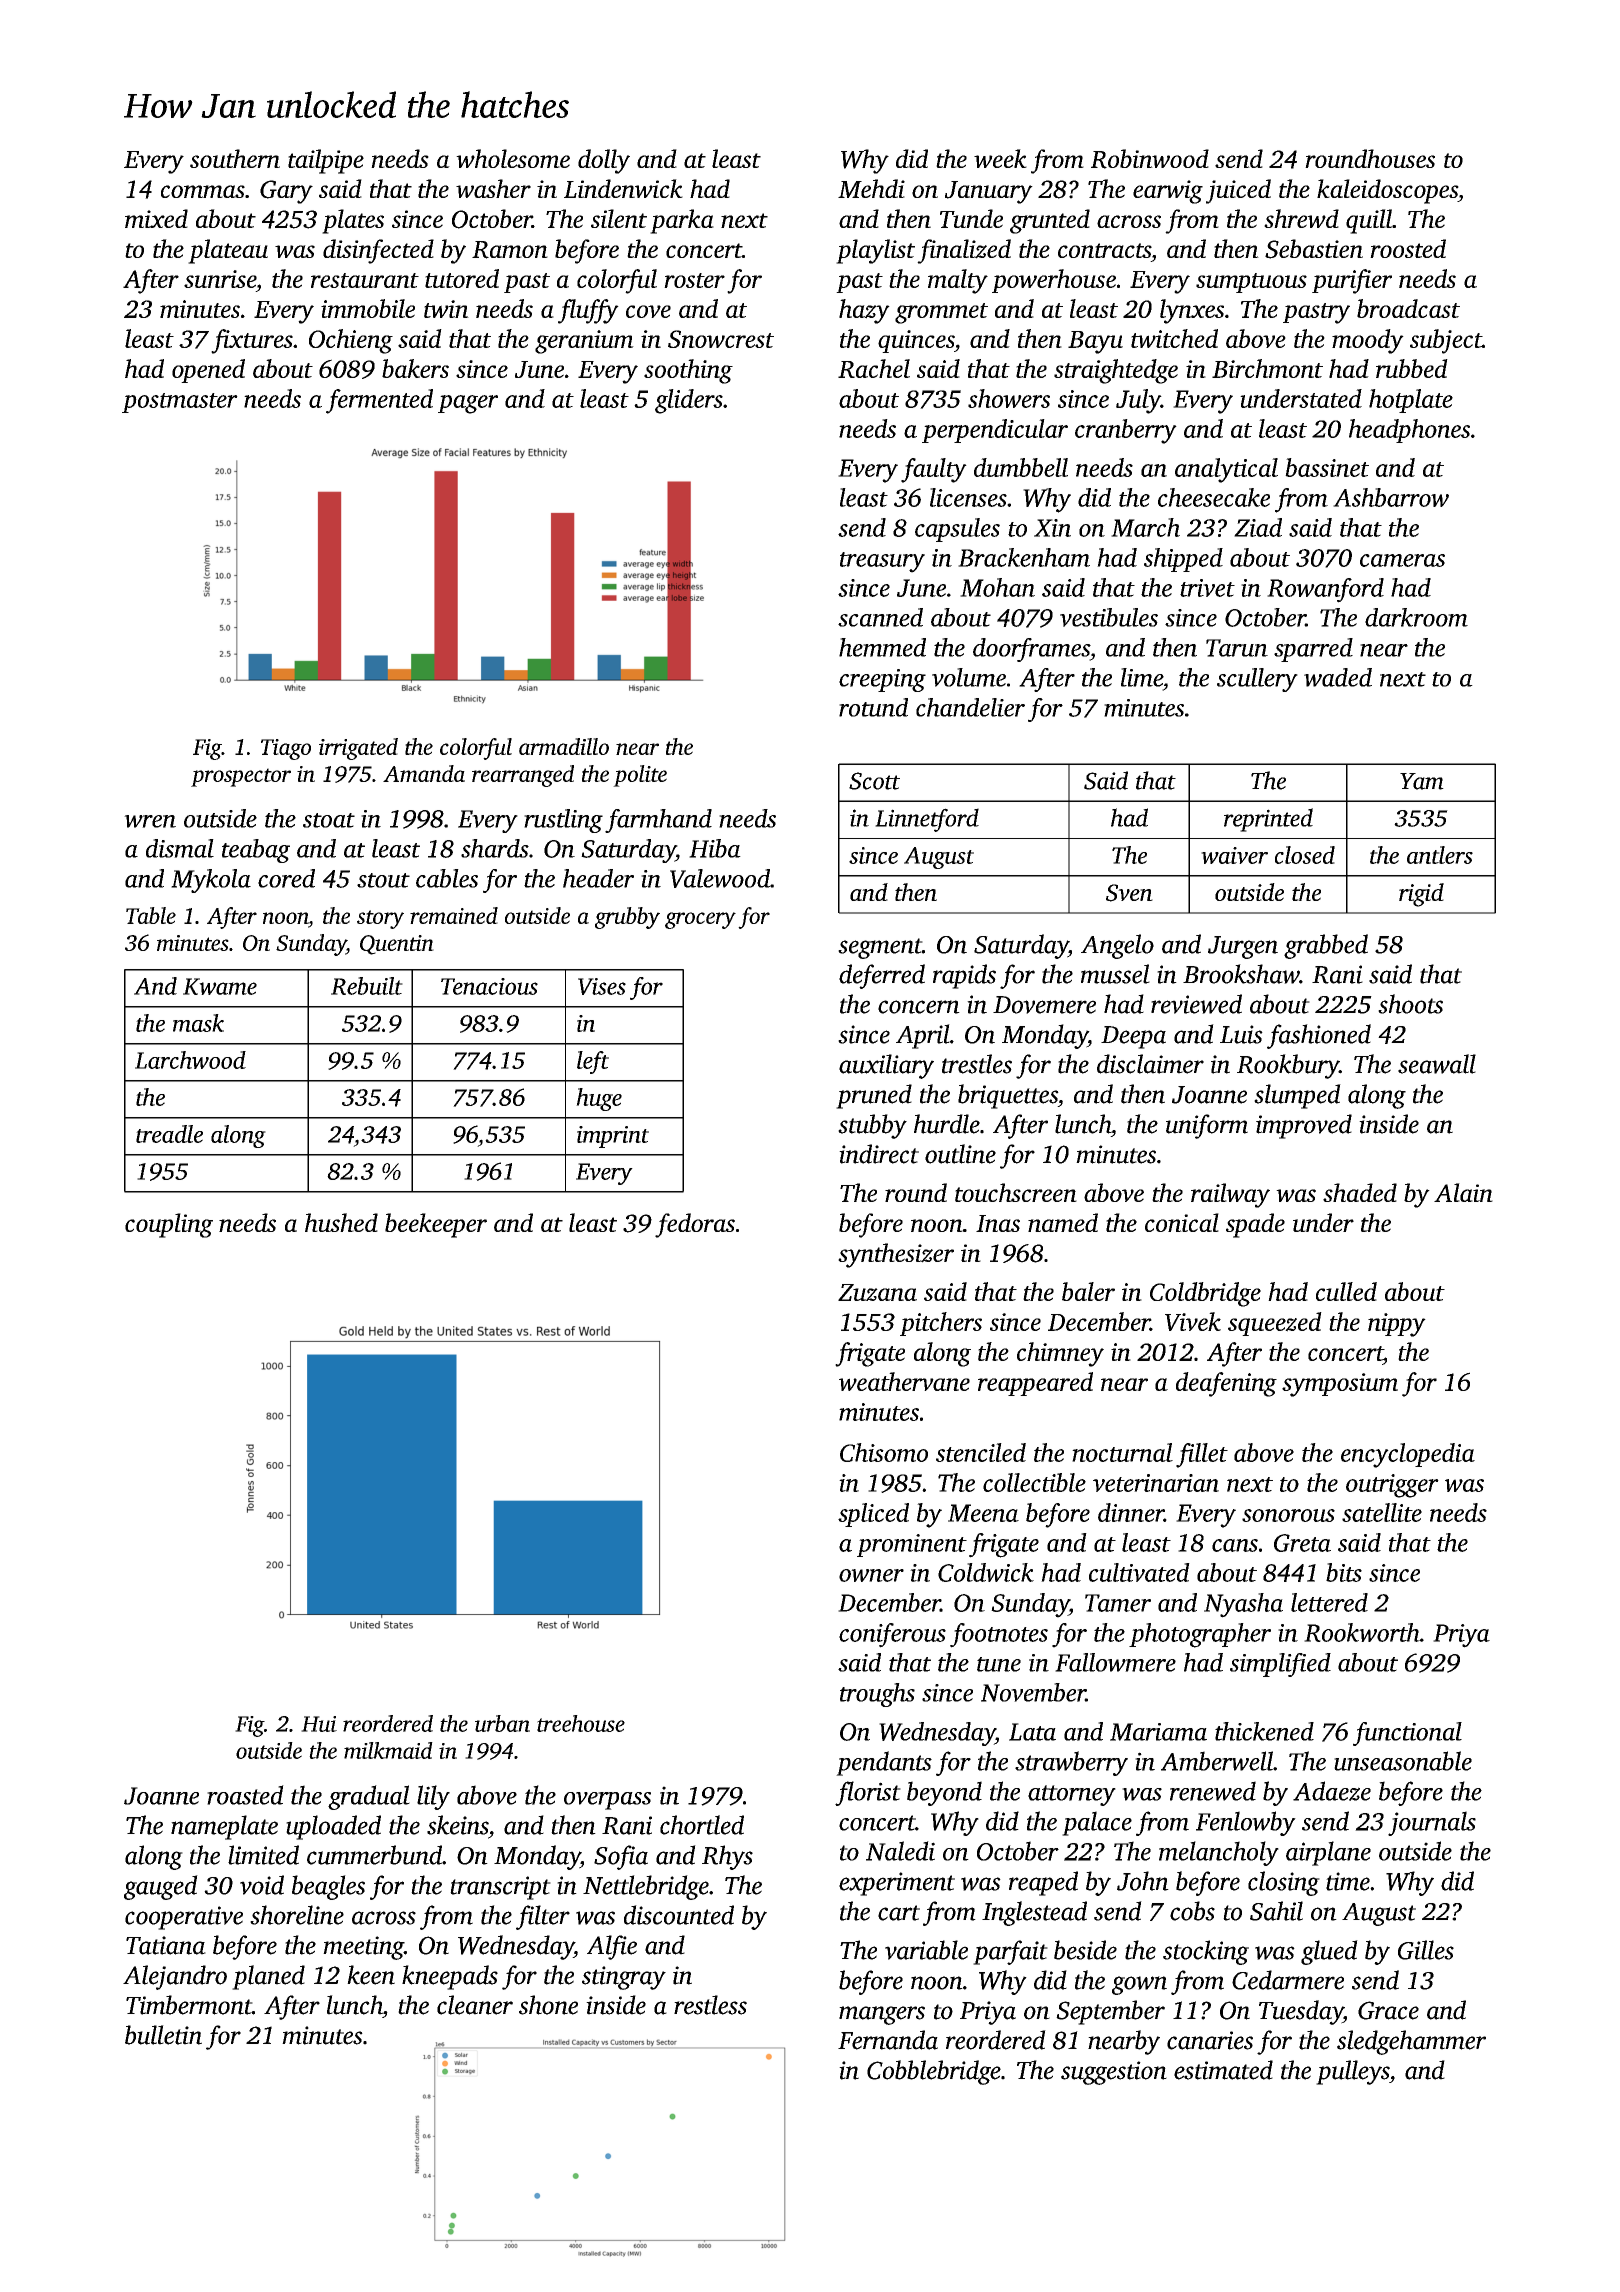  I want to click on Bayu, so click(1095, 342).
